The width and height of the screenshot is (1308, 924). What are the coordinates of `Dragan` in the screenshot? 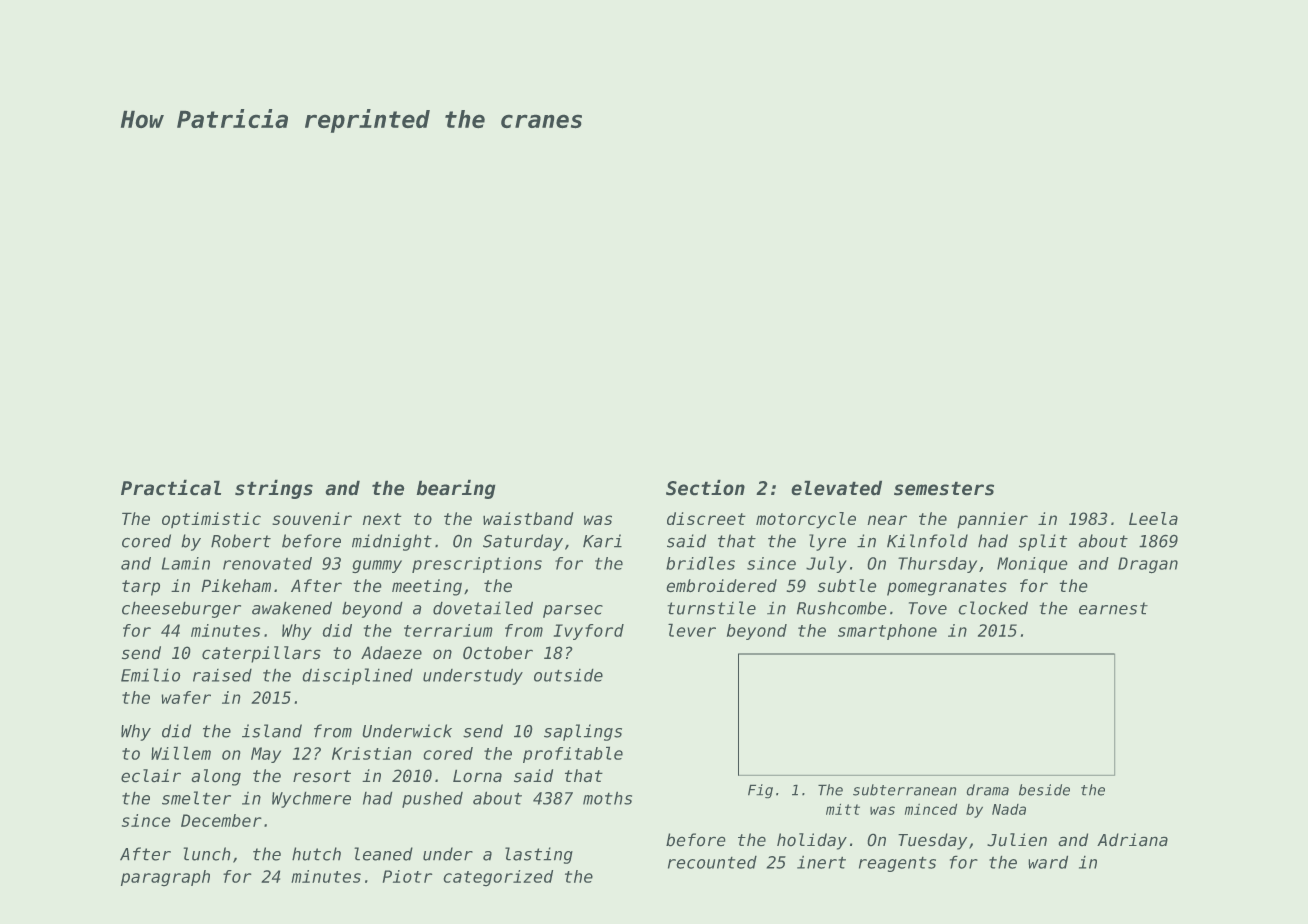 It's located at (1148, 565).
